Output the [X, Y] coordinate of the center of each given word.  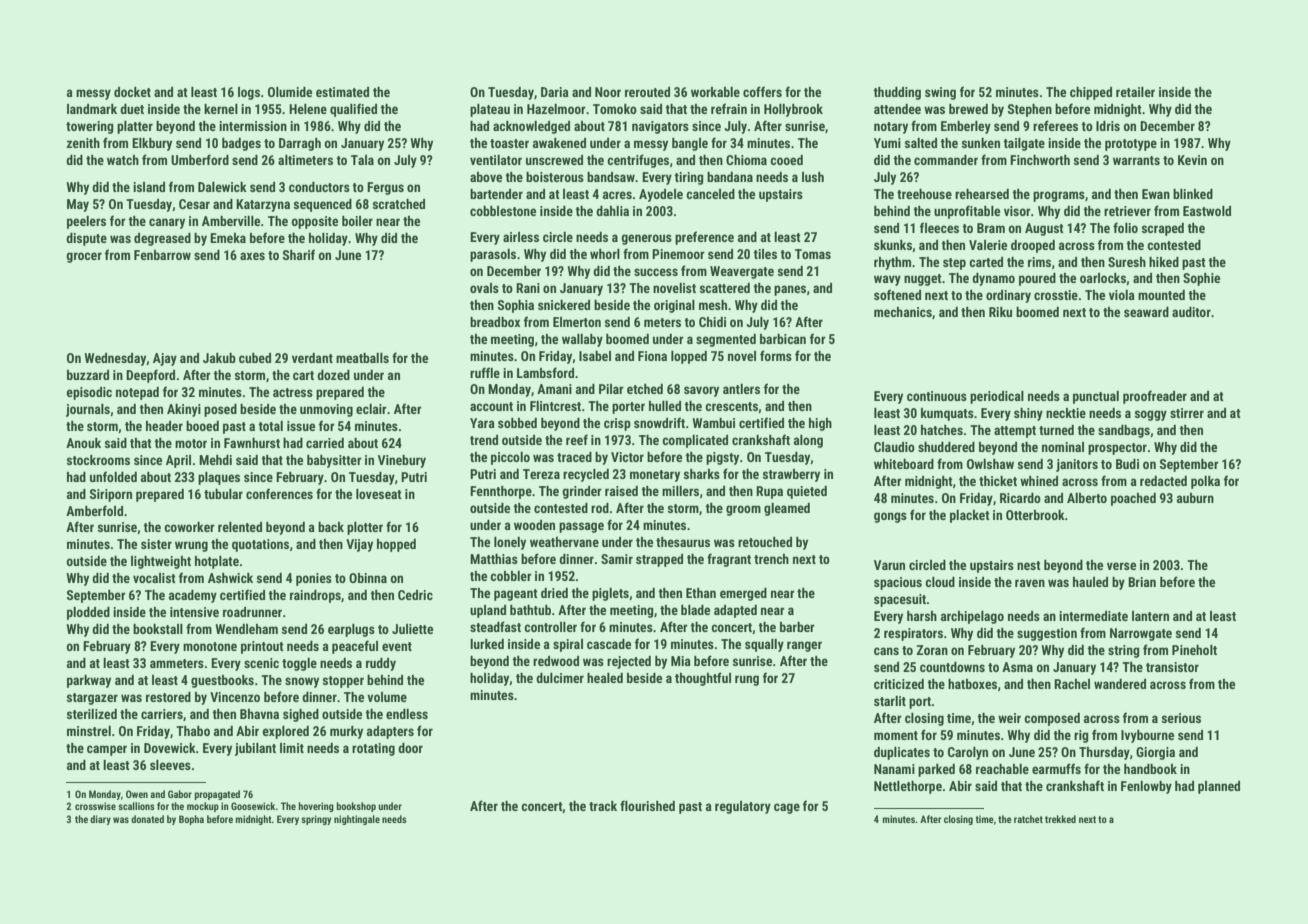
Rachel [1072, 684]
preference [704, 238]
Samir [617, 559]
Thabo [193, 731]
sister [156, 544]
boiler [357, 221]
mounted [1161, 295]
